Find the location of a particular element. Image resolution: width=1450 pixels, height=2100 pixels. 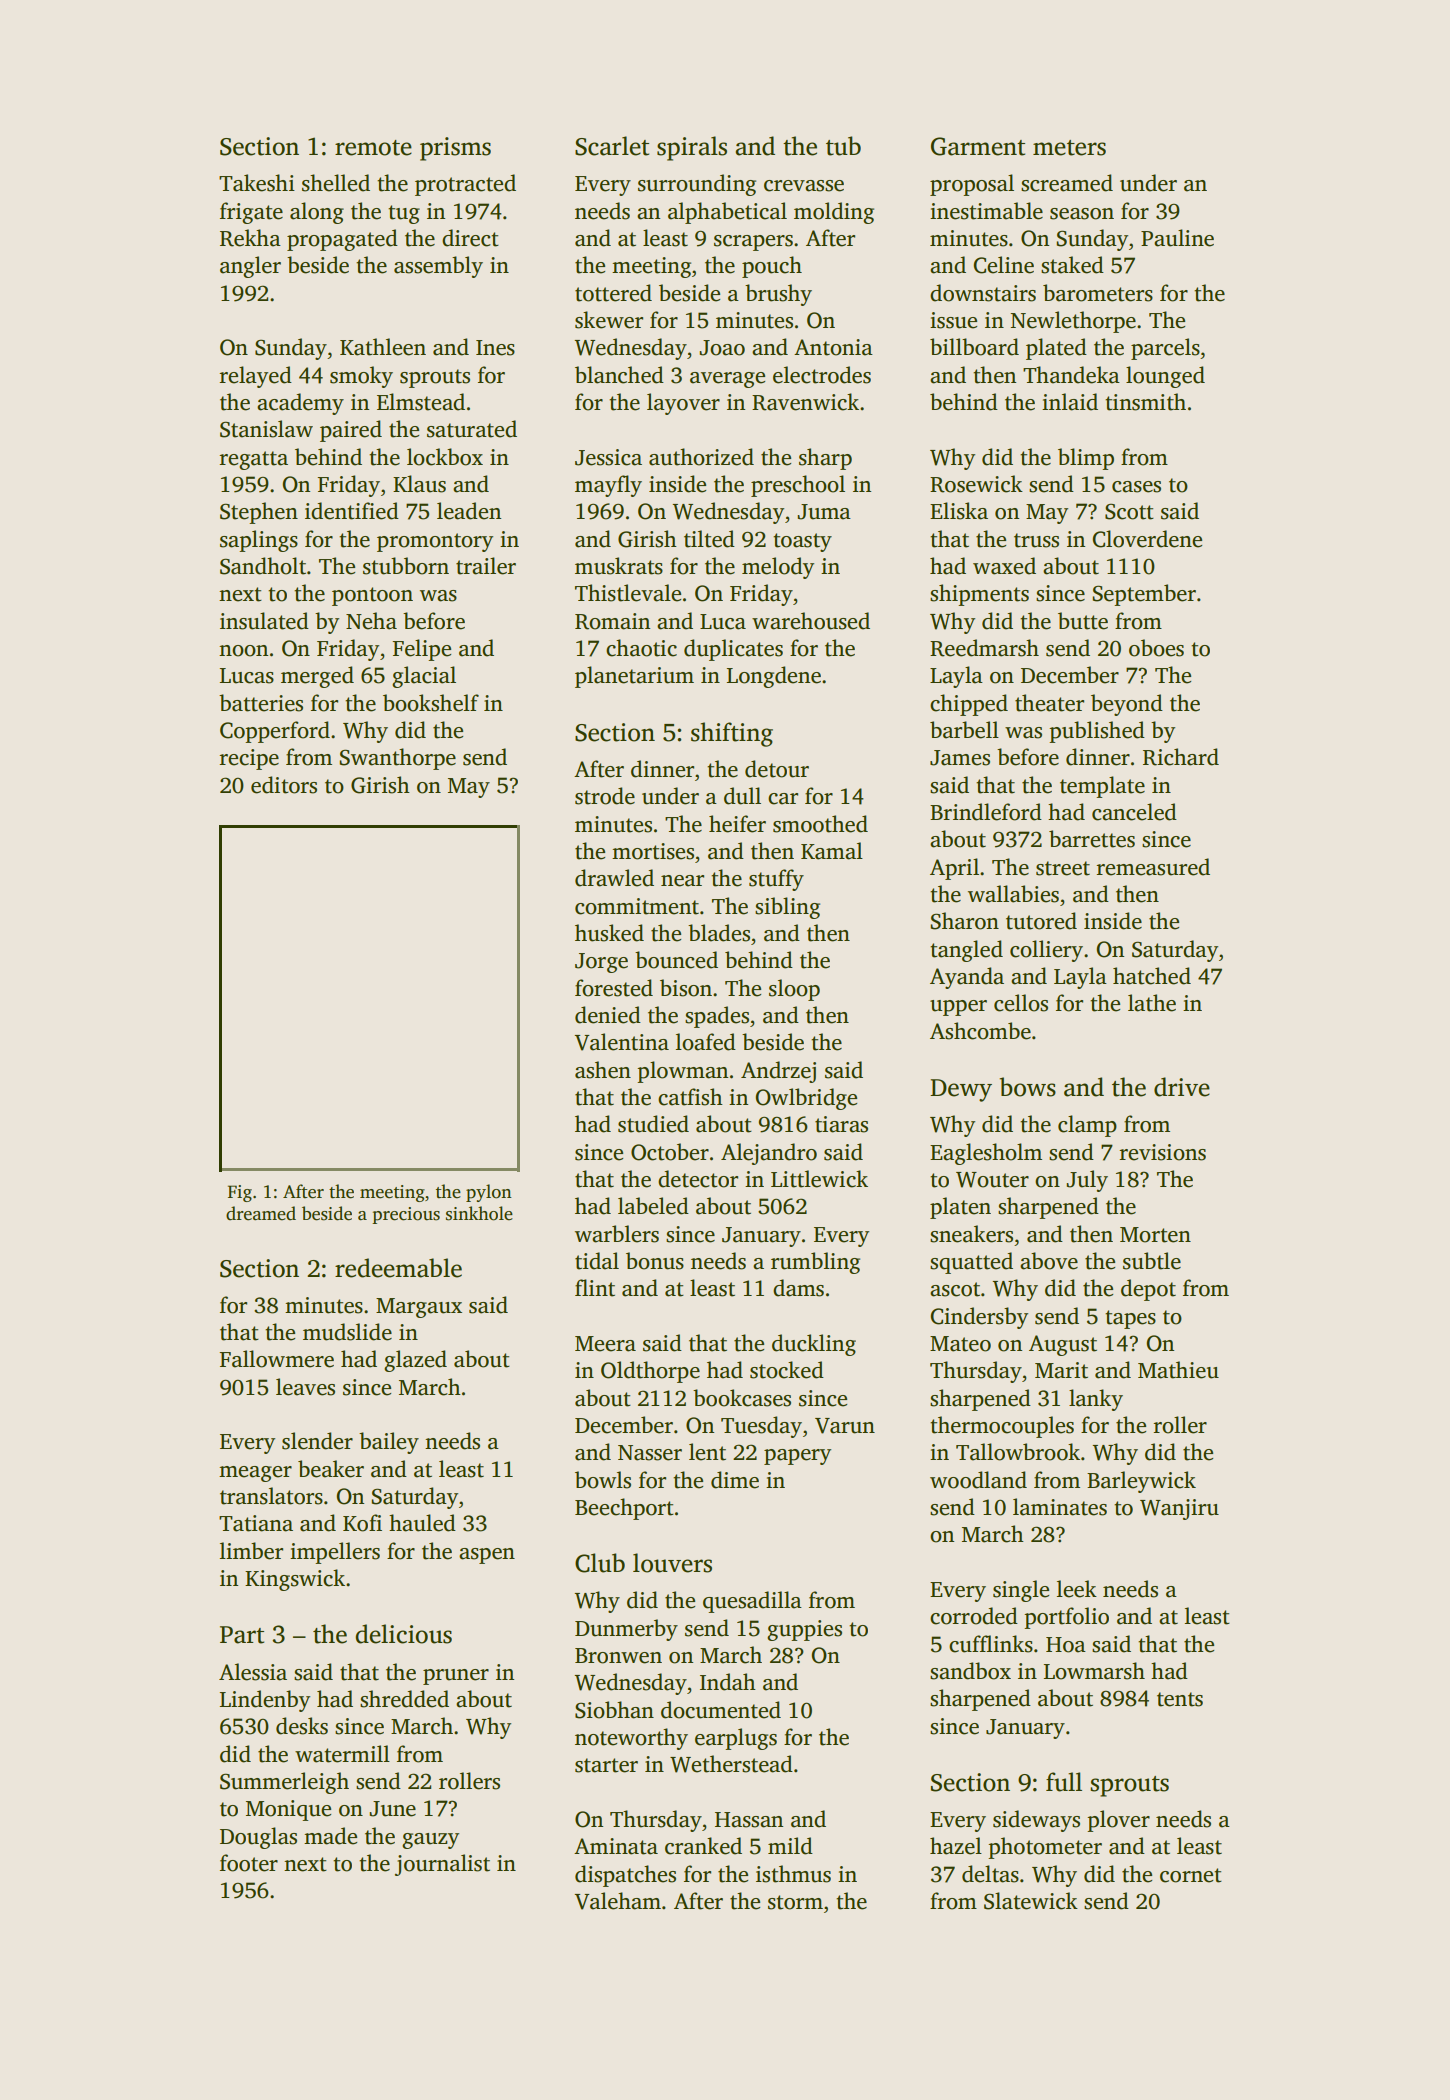

Fig is located at coordinates (240, 1193).
